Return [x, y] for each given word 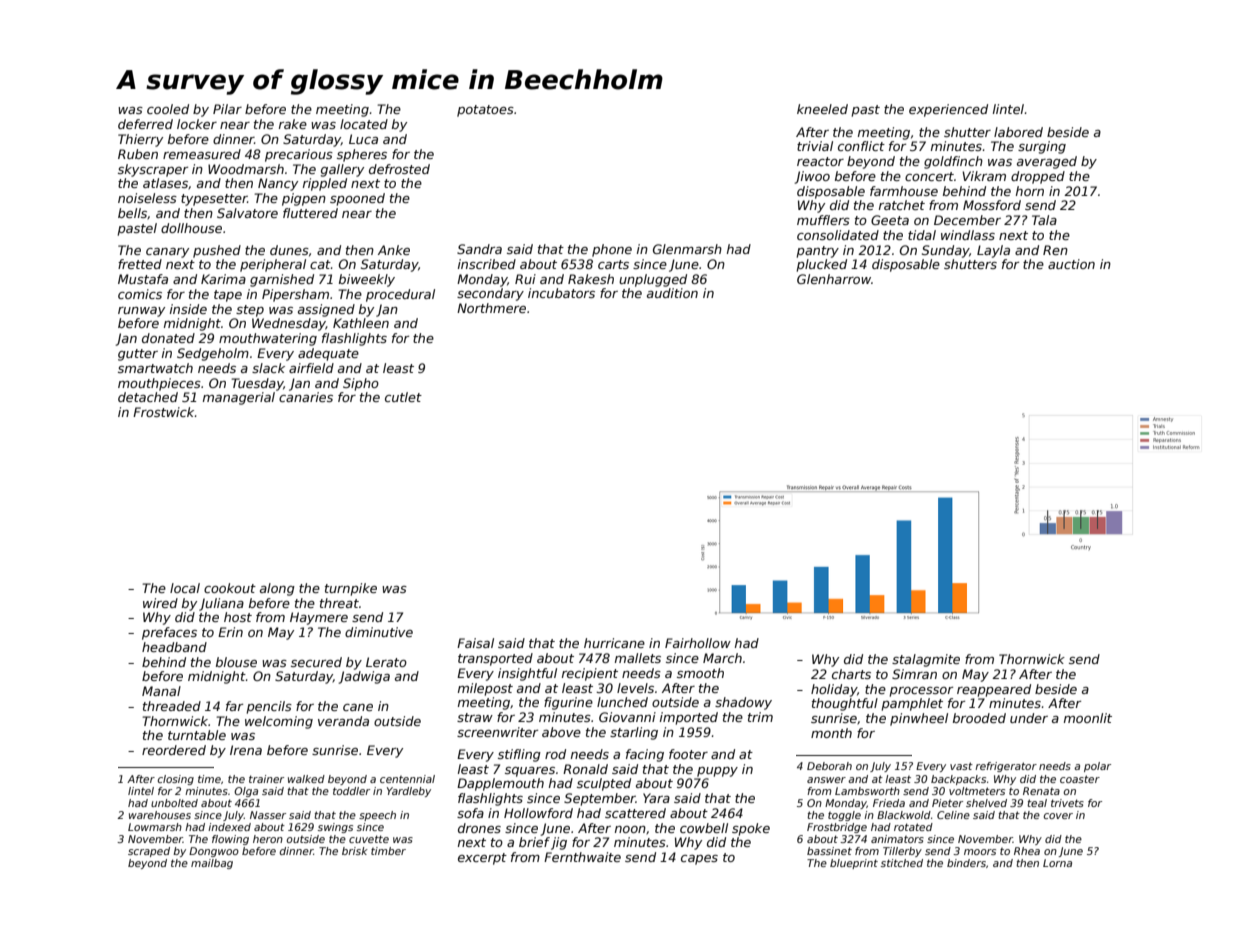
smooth [700, 673]
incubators [561, 293]
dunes [289, 250]
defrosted [399, 169]
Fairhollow [698, 643]
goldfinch [953, 162]
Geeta [890, 220]
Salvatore [247, 213]
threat [339, 603]
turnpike [351, 589]
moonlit [1088, 718]
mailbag [212, 864]
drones [479, 828]
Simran [914, 674]
